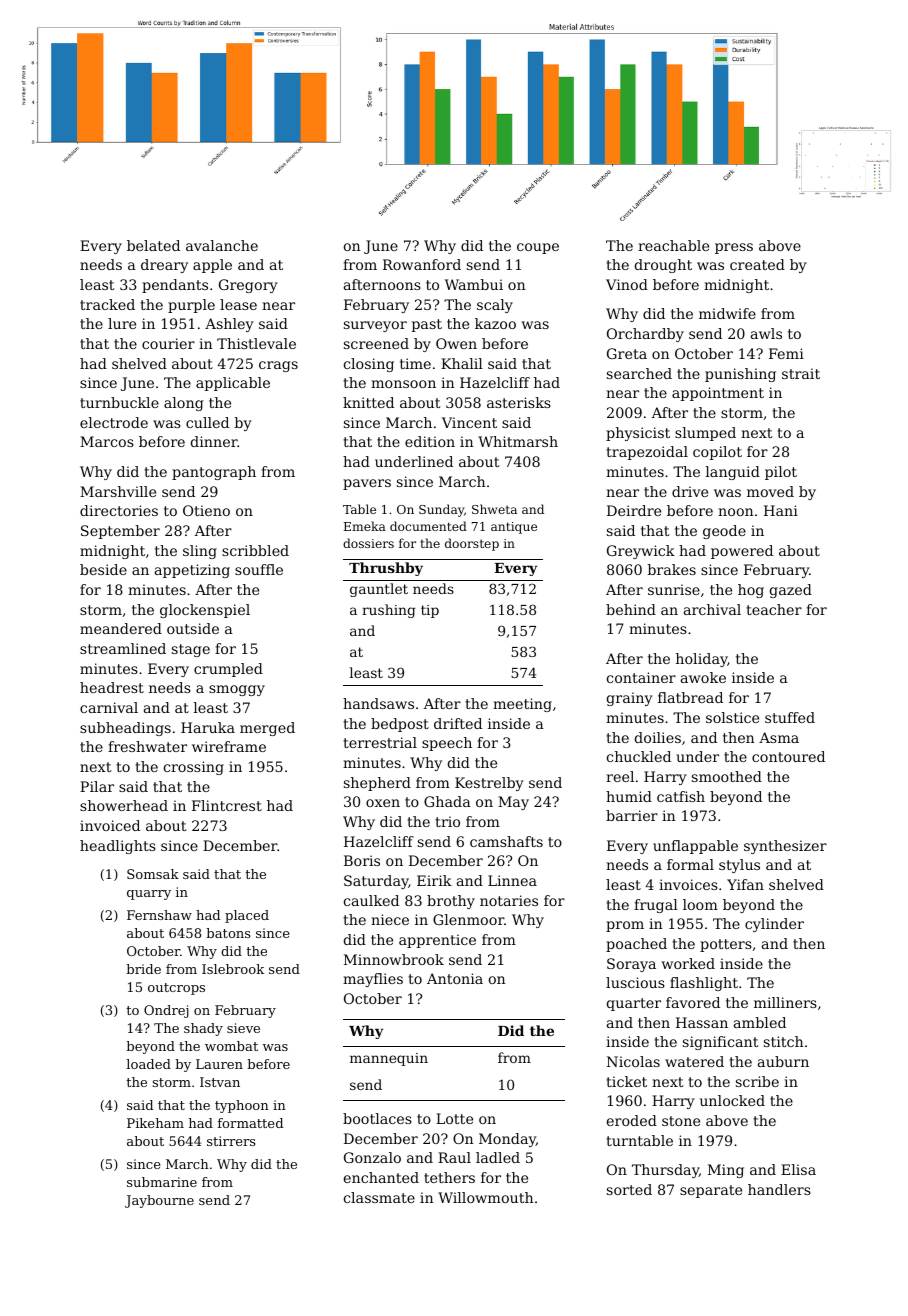  What do you see at coordinates (362, 860) in the image?
I see `Boris` at bounding box center [362, 860].
